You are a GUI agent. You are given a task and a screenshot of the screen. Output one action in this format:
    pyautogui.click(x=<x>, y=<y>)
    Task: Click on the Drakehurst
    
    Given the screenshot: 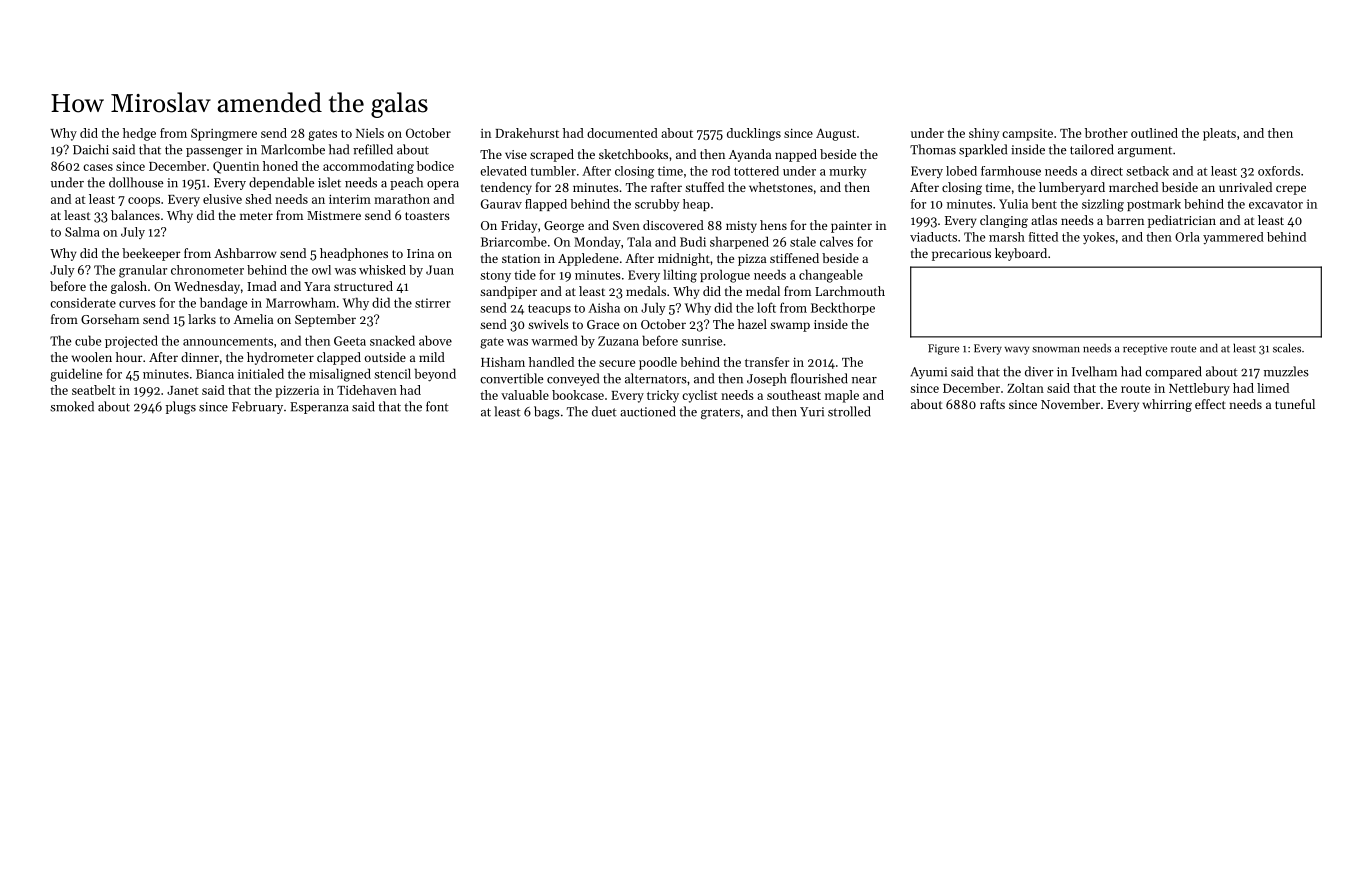 What is the action you would take?
    pyautogui.click(x=527, y=133)
